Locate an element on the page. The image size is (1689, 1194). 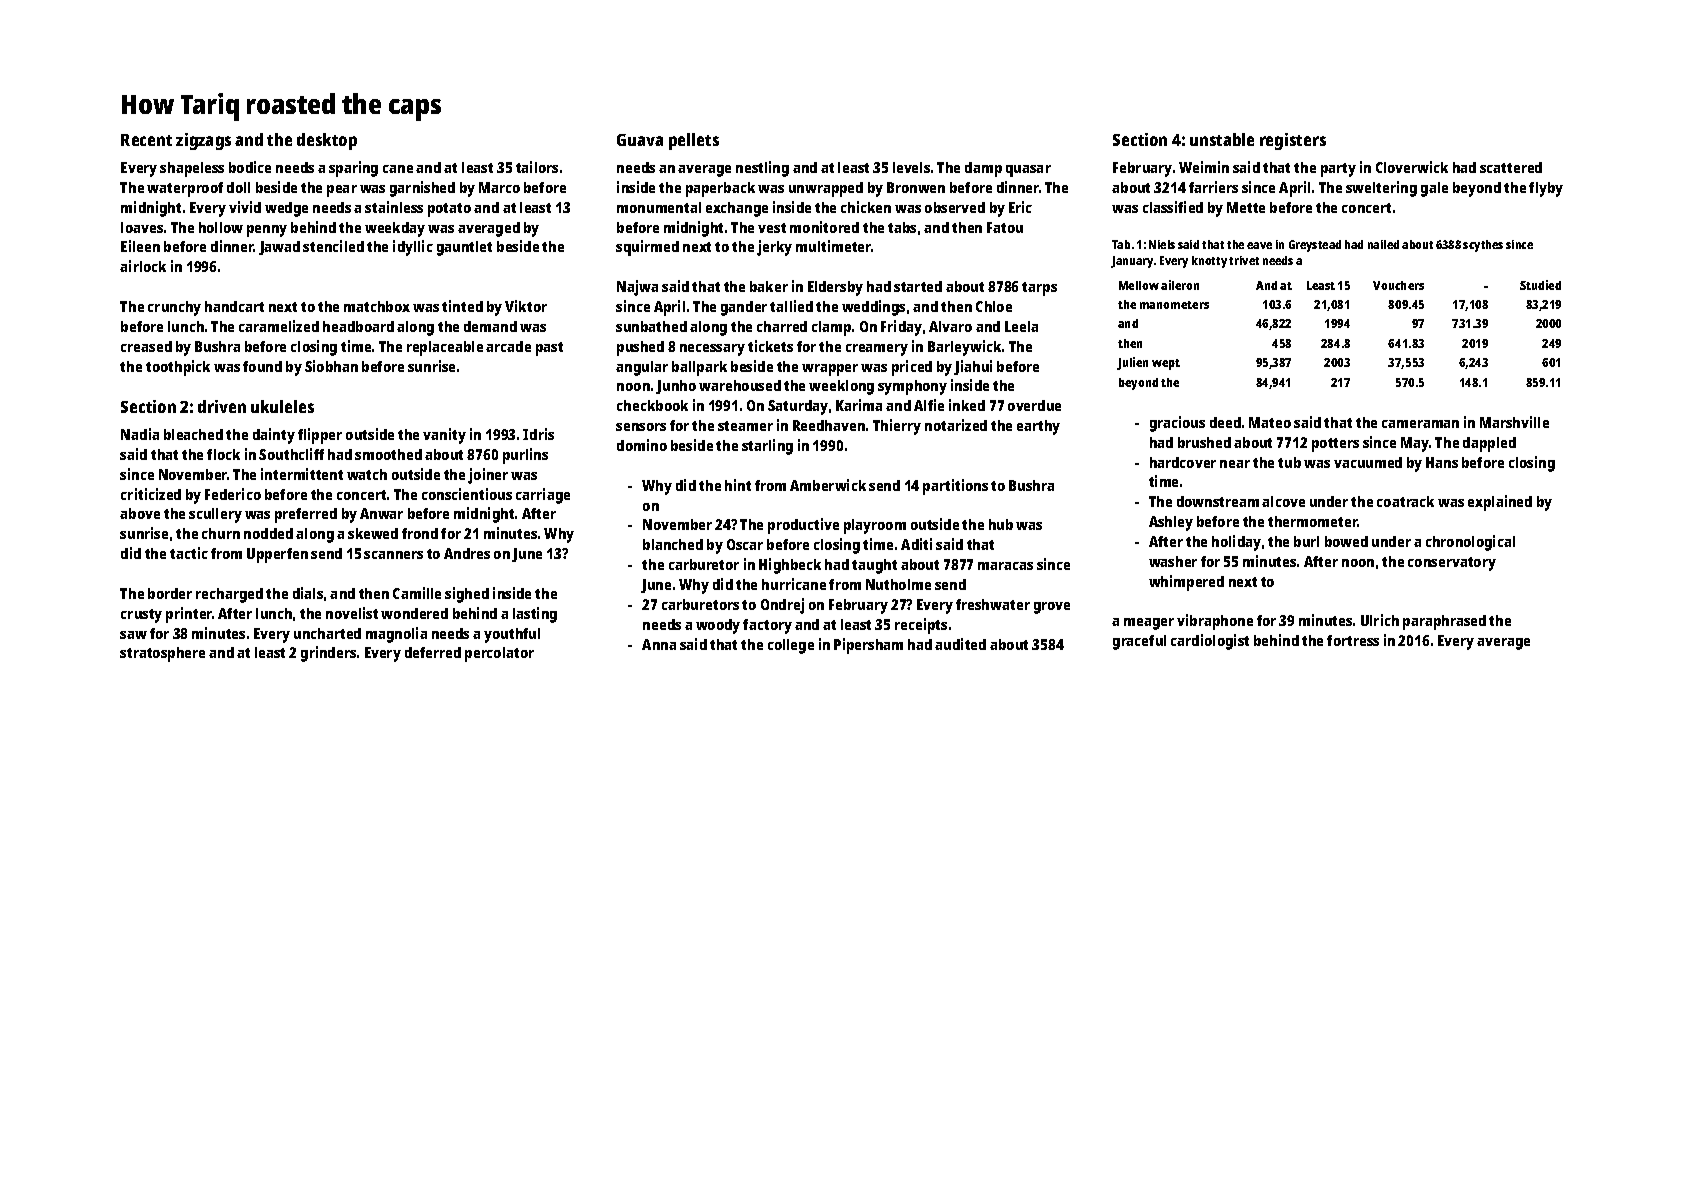
registers is located at coordinates (1293, 141).
